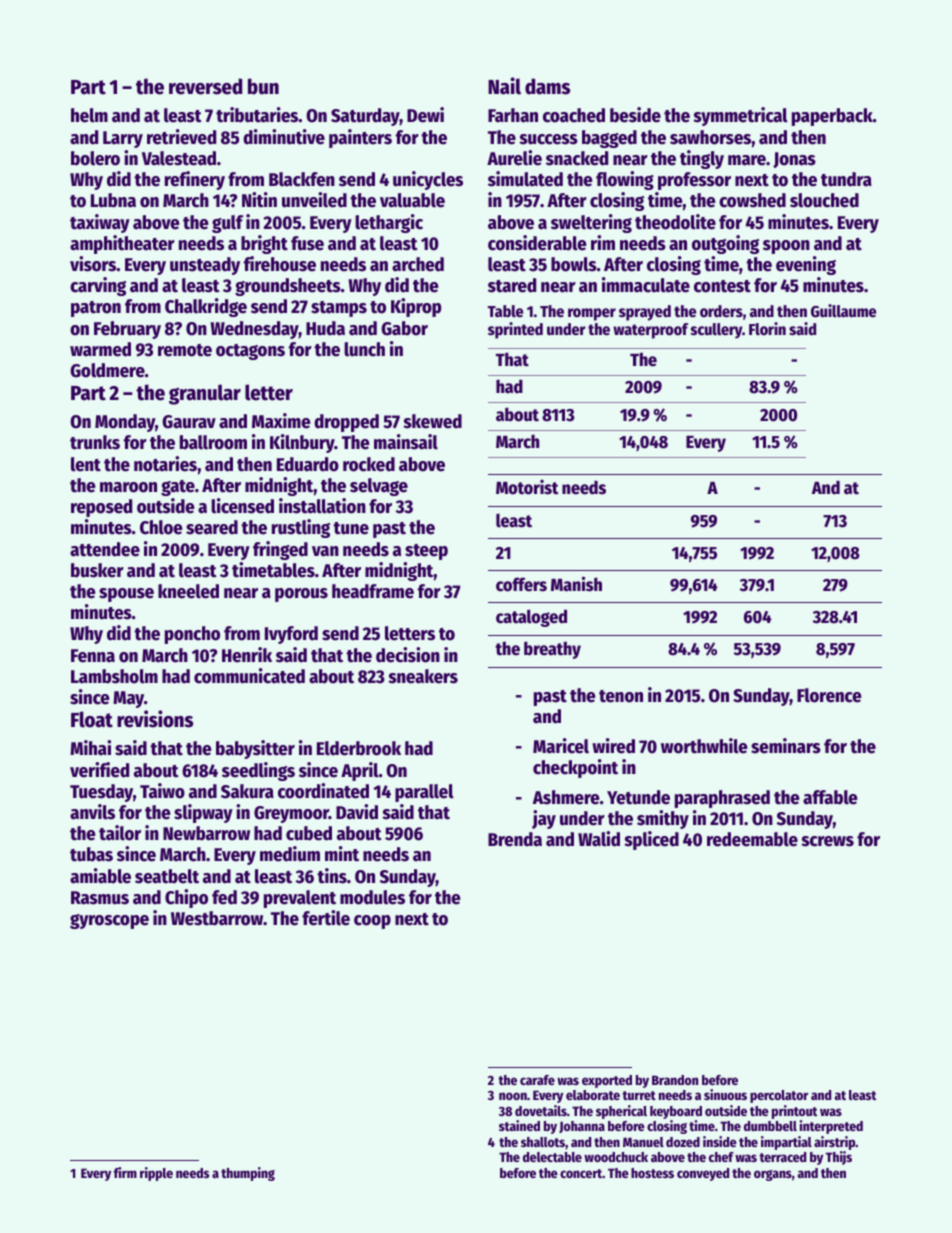  Describe the element at coordinates (258, 771) in the screenshot. I see `seedlings` at that location.
